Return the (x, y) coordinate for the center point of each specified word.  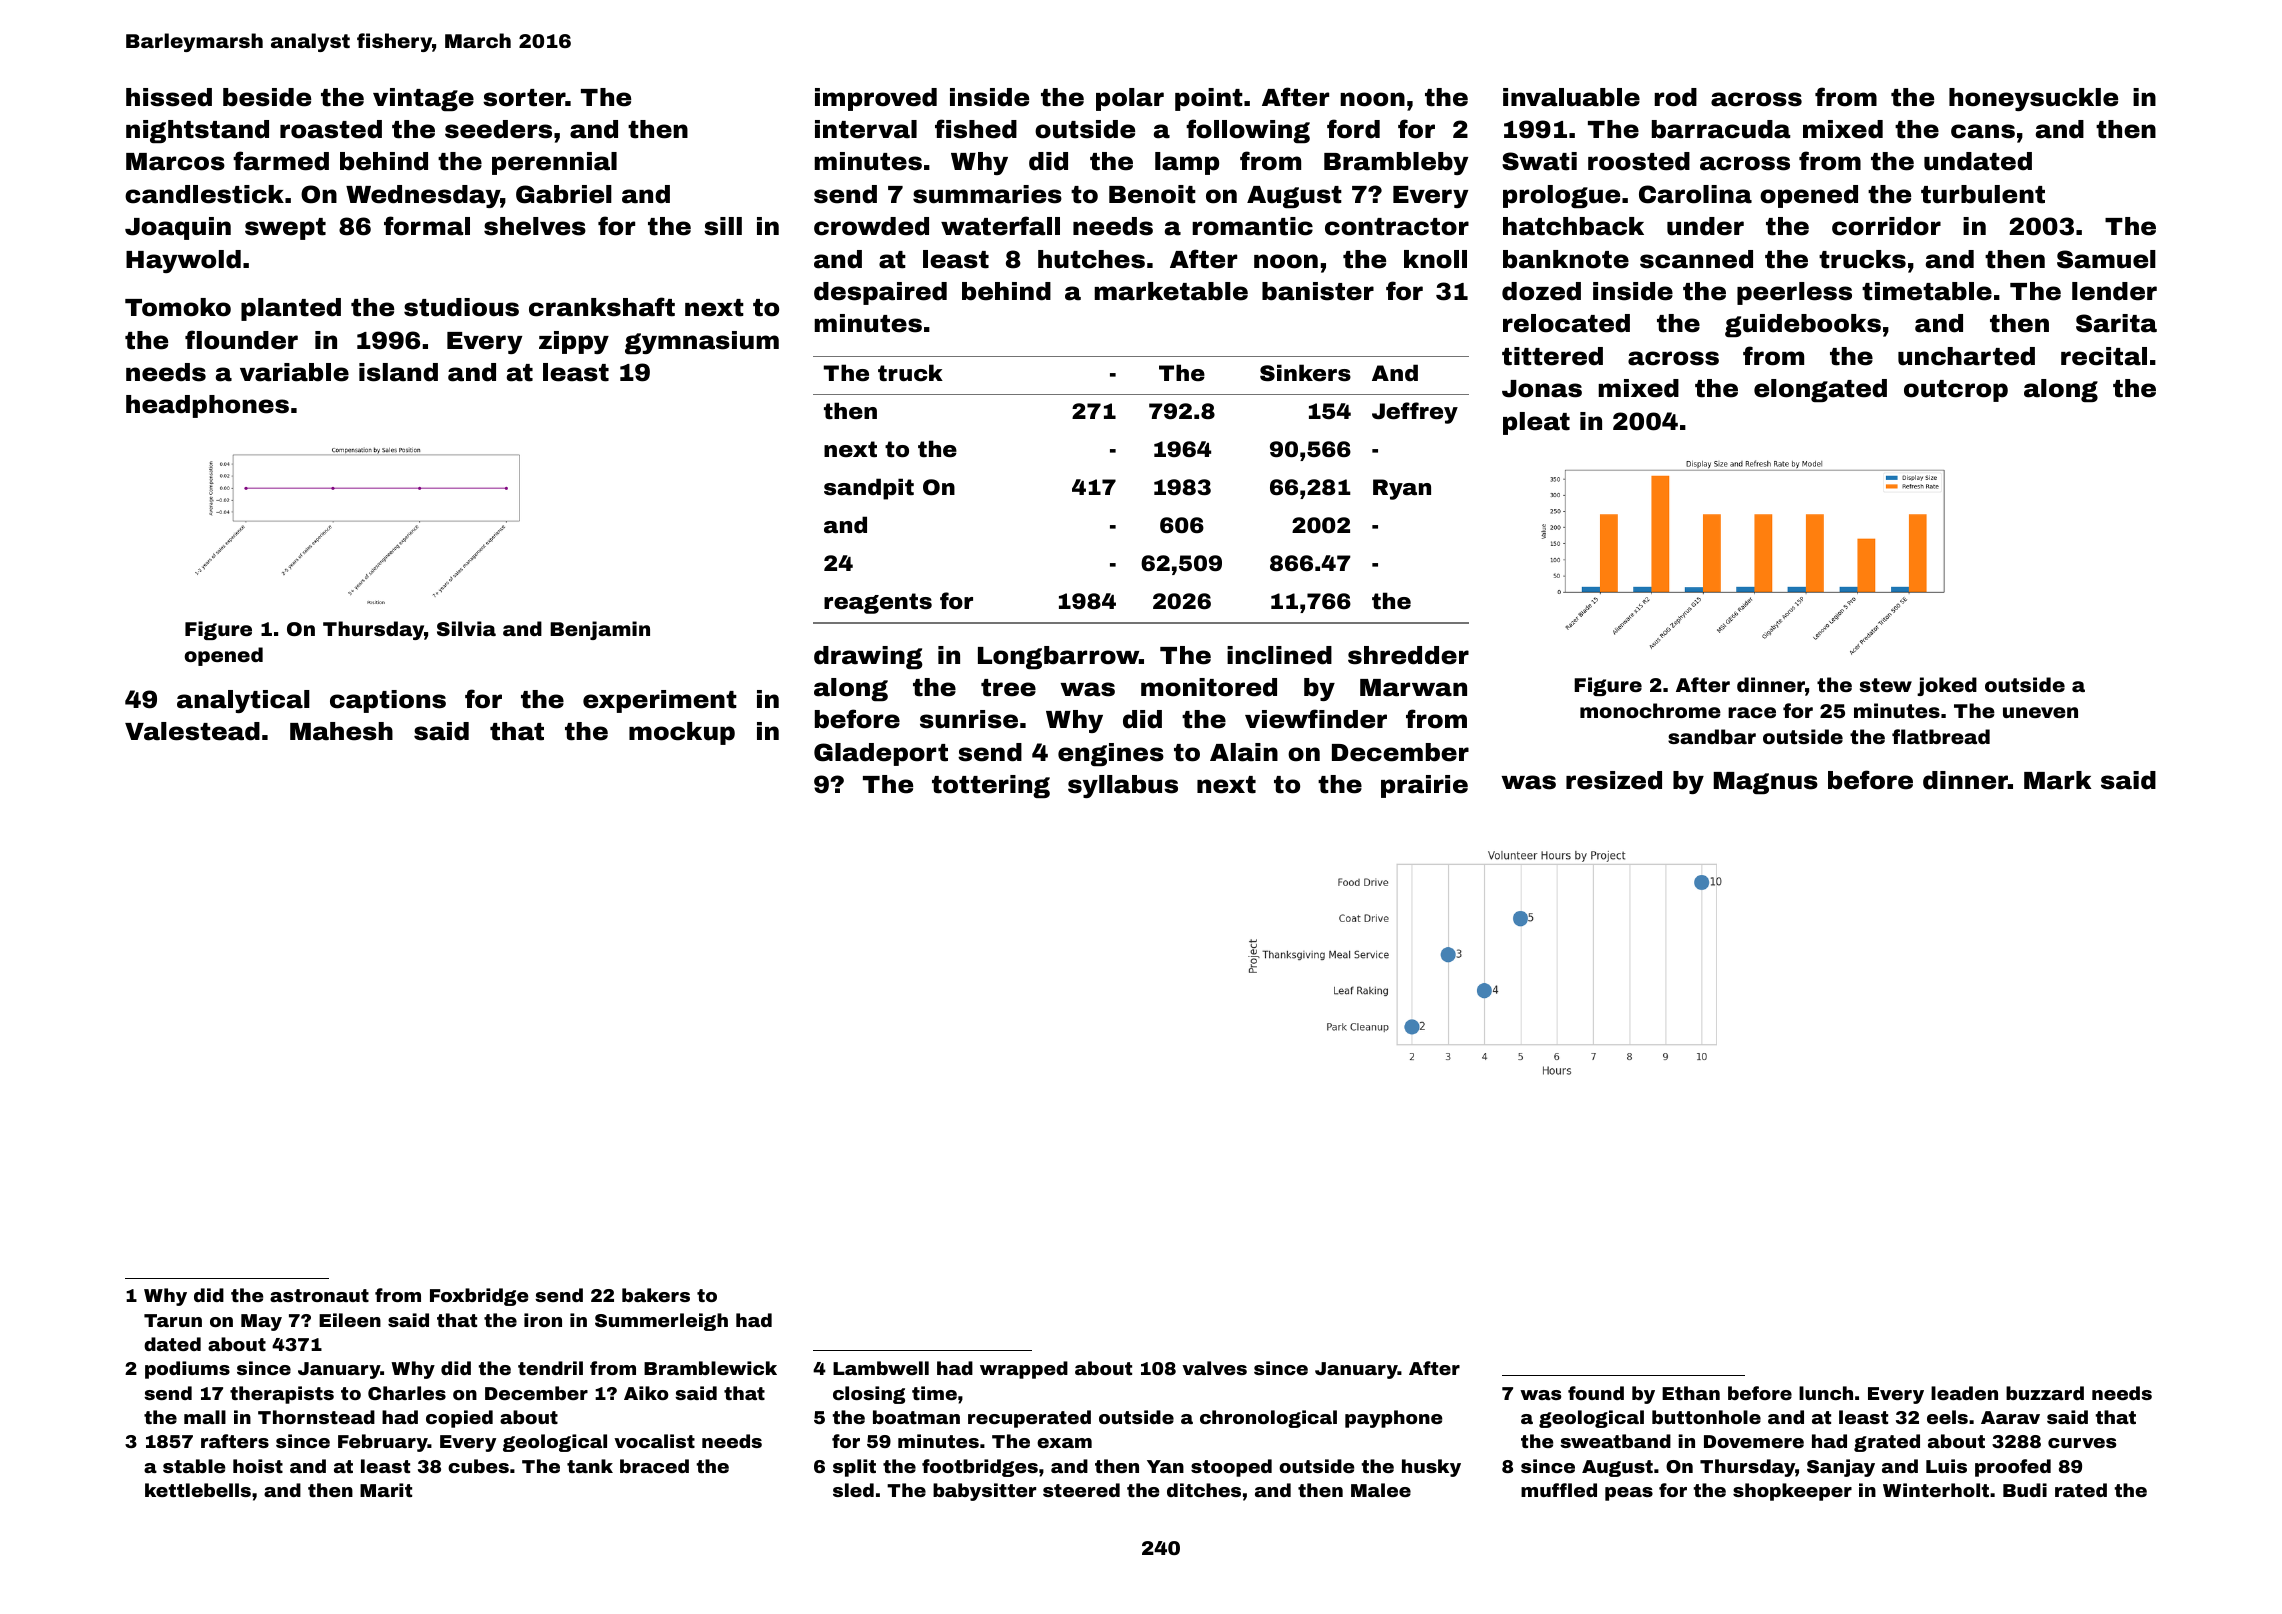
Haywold (183, 261)
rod (1675, 97)
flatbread (1941, 736)
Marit (386, 1490)
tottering (991, 786)
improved (876, 99)
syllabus (1123, 786)
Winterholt (1936, 1490)
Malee (1381, 1490)
